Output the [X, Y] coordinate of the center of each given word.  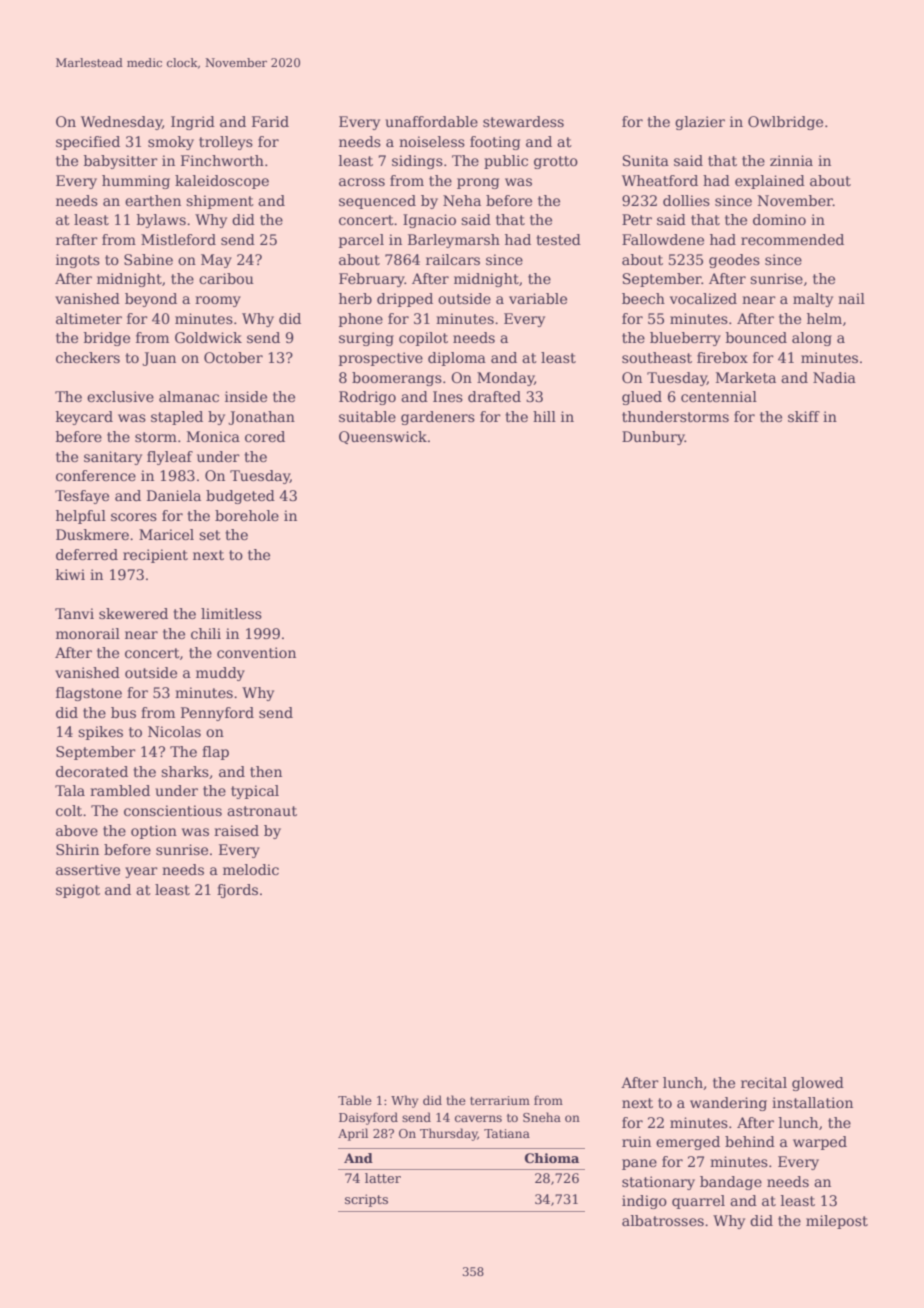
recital [764, 1082]
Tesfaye [82, 497]
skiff [804, 416]
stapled [177, 418]
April [353, 1134]
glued [642, 398]
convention [256, 652]
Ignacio [429, 221]
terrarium [500, 1100]
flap [215, 753]
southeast [657, 357]
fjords [237, 891]
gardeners [438, 418]
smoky [171, 143]
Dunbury [653, 438]
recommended [792, 239]
